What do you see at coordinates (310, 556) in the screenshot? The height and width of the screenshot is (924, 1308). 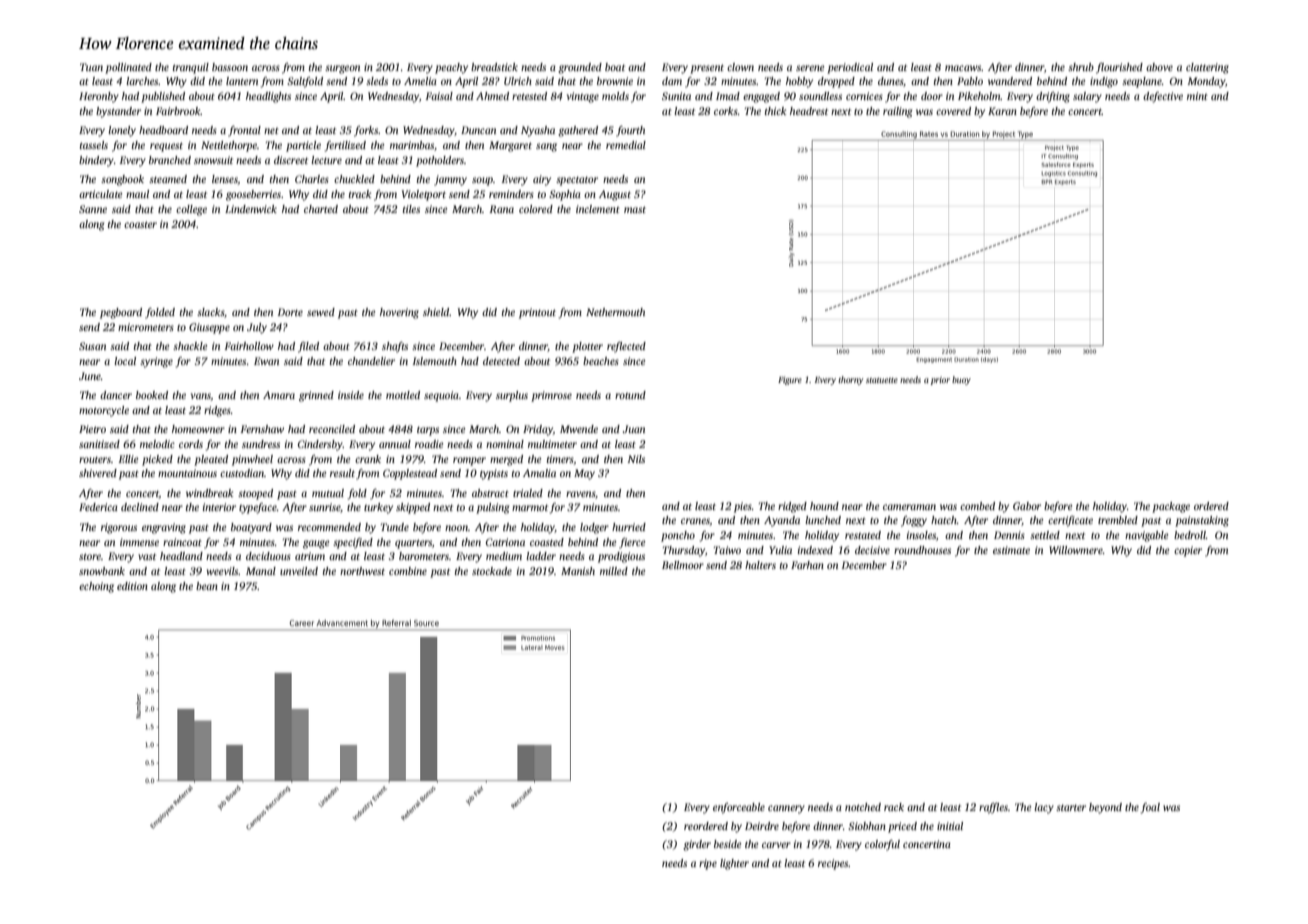 I see `atrium` at bounding box center [310, 556].
